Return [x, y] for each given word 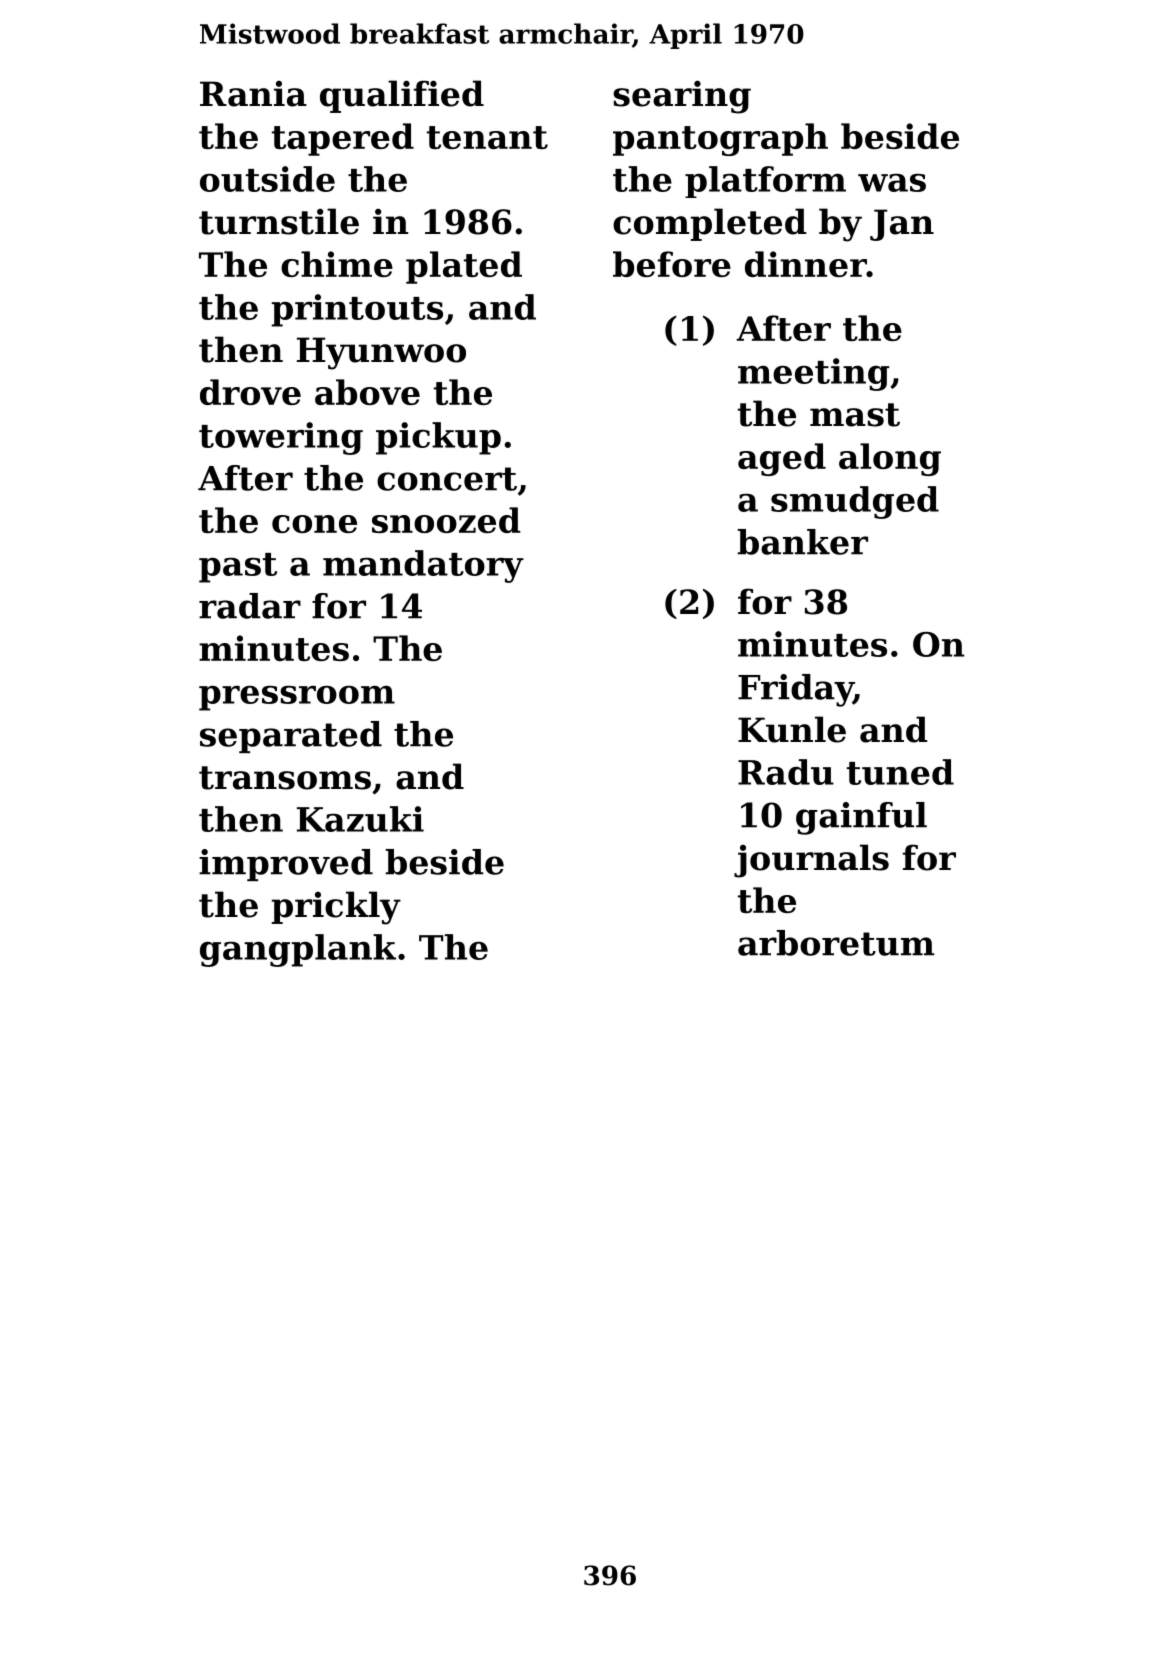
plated [464, 267]
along [890, 459]
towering [281, 438]
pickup [438, 438]
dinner [806, 264]
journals [811, 861]
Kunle [792, 729]
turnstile [279, 221]
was [892, 182]
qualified [402, 96]
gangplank [298, 950]
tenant [487, 137]
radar [250, 606]
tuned [900, 772]
